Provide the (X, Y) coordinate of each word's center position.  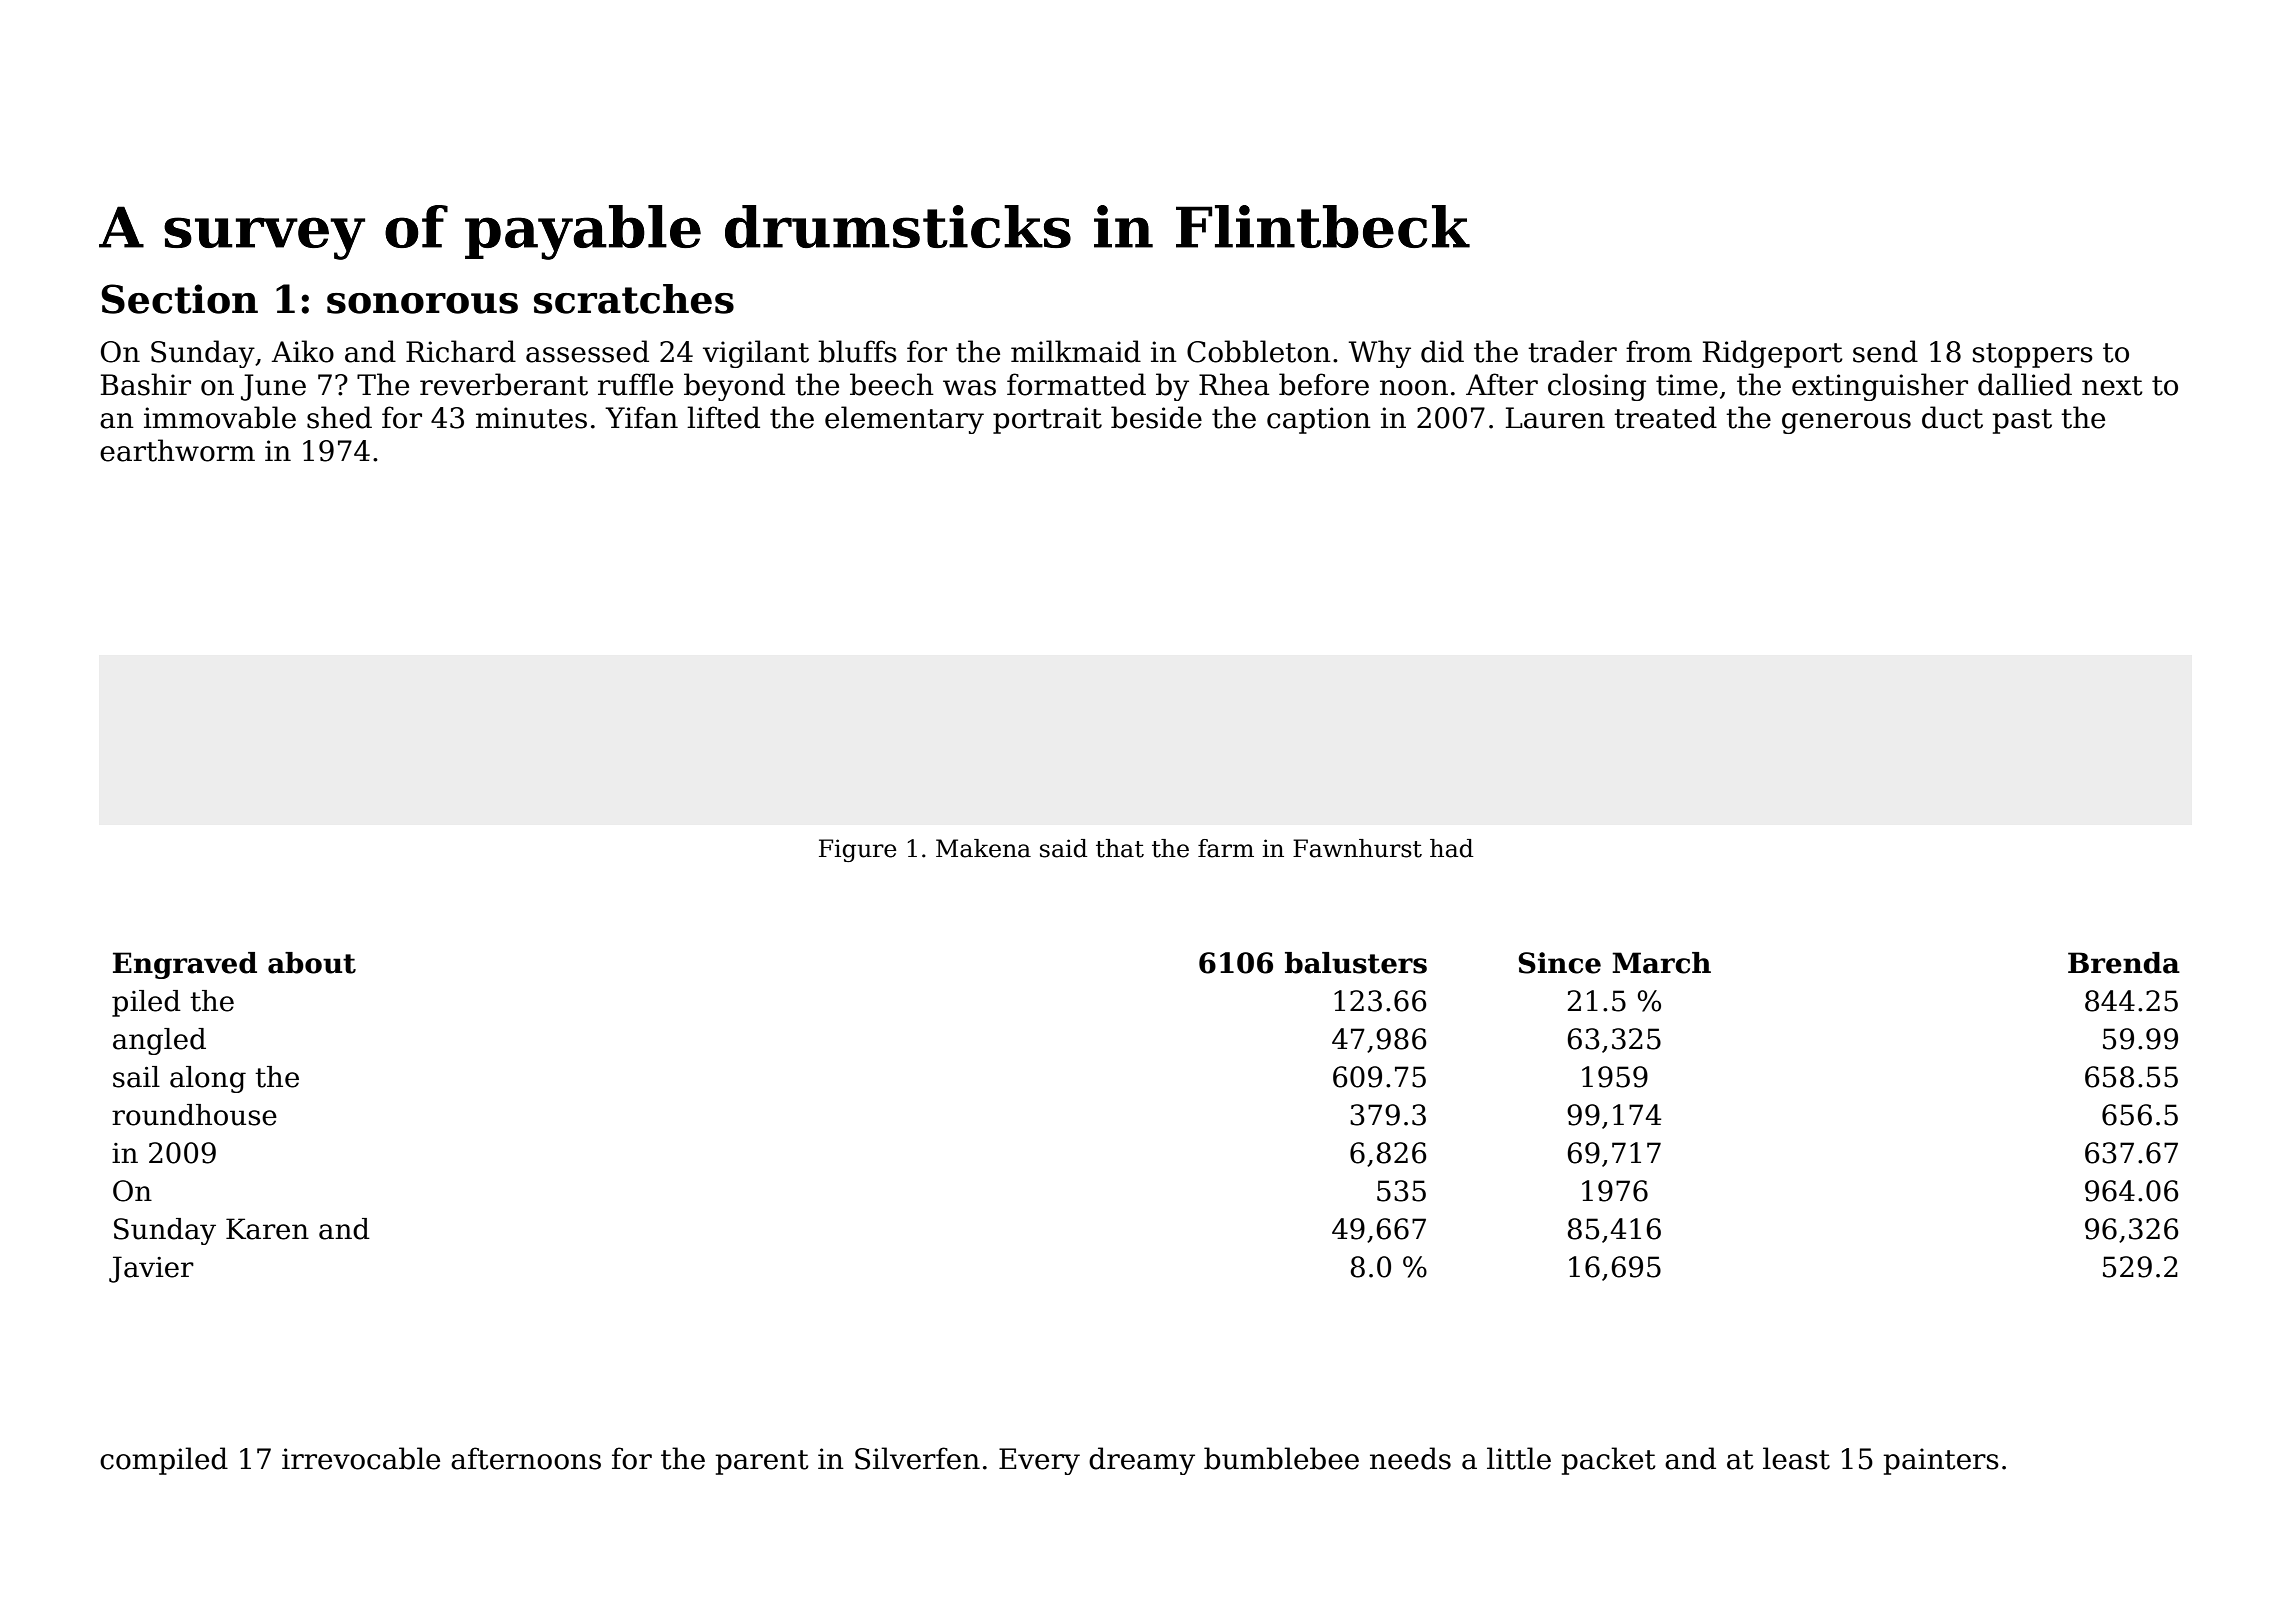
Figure (858, 850)
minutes (531, 418)
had (1452, 848)
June (273, 387)
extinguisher (1880, 387)
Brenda (2124, 963)
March (1661, 963)
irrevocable (361, 1458)
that (1120, 848)
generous (1846, 423)
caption (1319, 420)
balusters (1356, 963)
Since (1559, 963)
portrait (1047, 420)
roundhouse (194, 1115)
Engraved (185, 965)
